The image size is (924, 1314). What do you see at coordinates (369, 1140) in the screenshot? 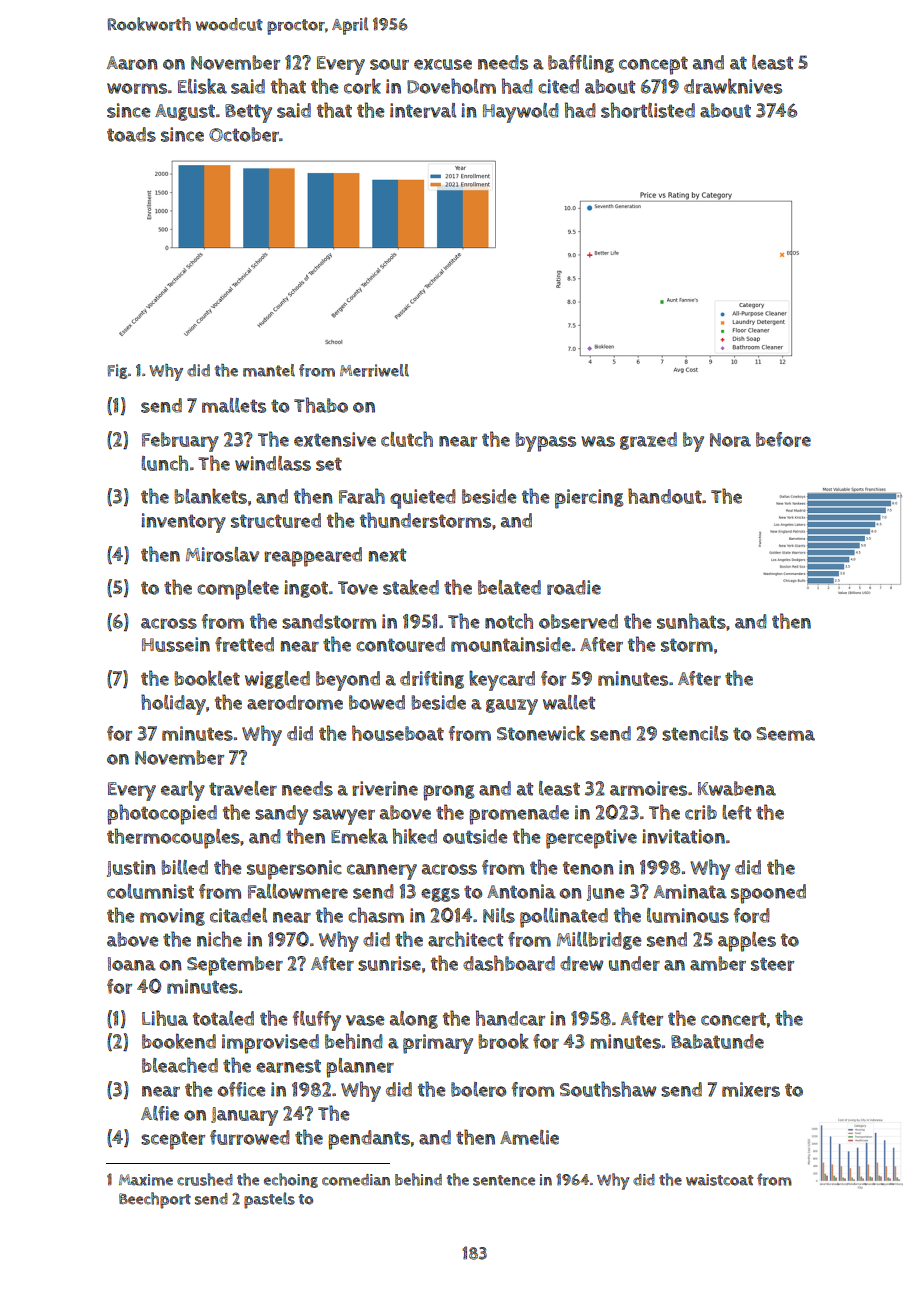
I see `pendants` at bounding box center [369, 1140].
